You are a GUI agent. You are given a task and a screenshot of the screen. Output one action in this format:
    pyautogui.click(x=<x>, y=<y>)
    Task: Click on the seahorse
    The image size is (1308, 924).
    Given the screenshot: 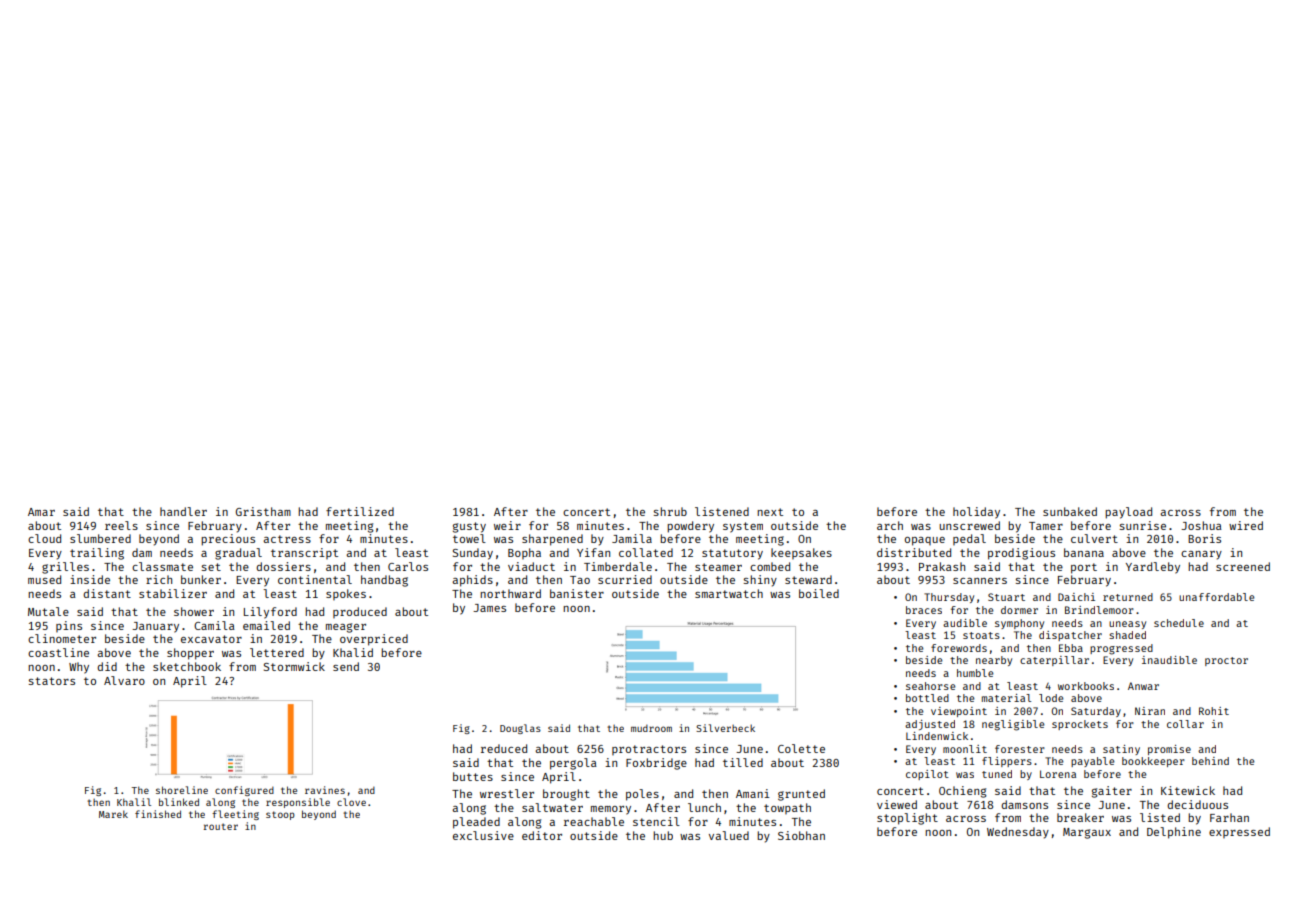 What is the action you would take?
    pyautogui.click(x=931, y=686)
